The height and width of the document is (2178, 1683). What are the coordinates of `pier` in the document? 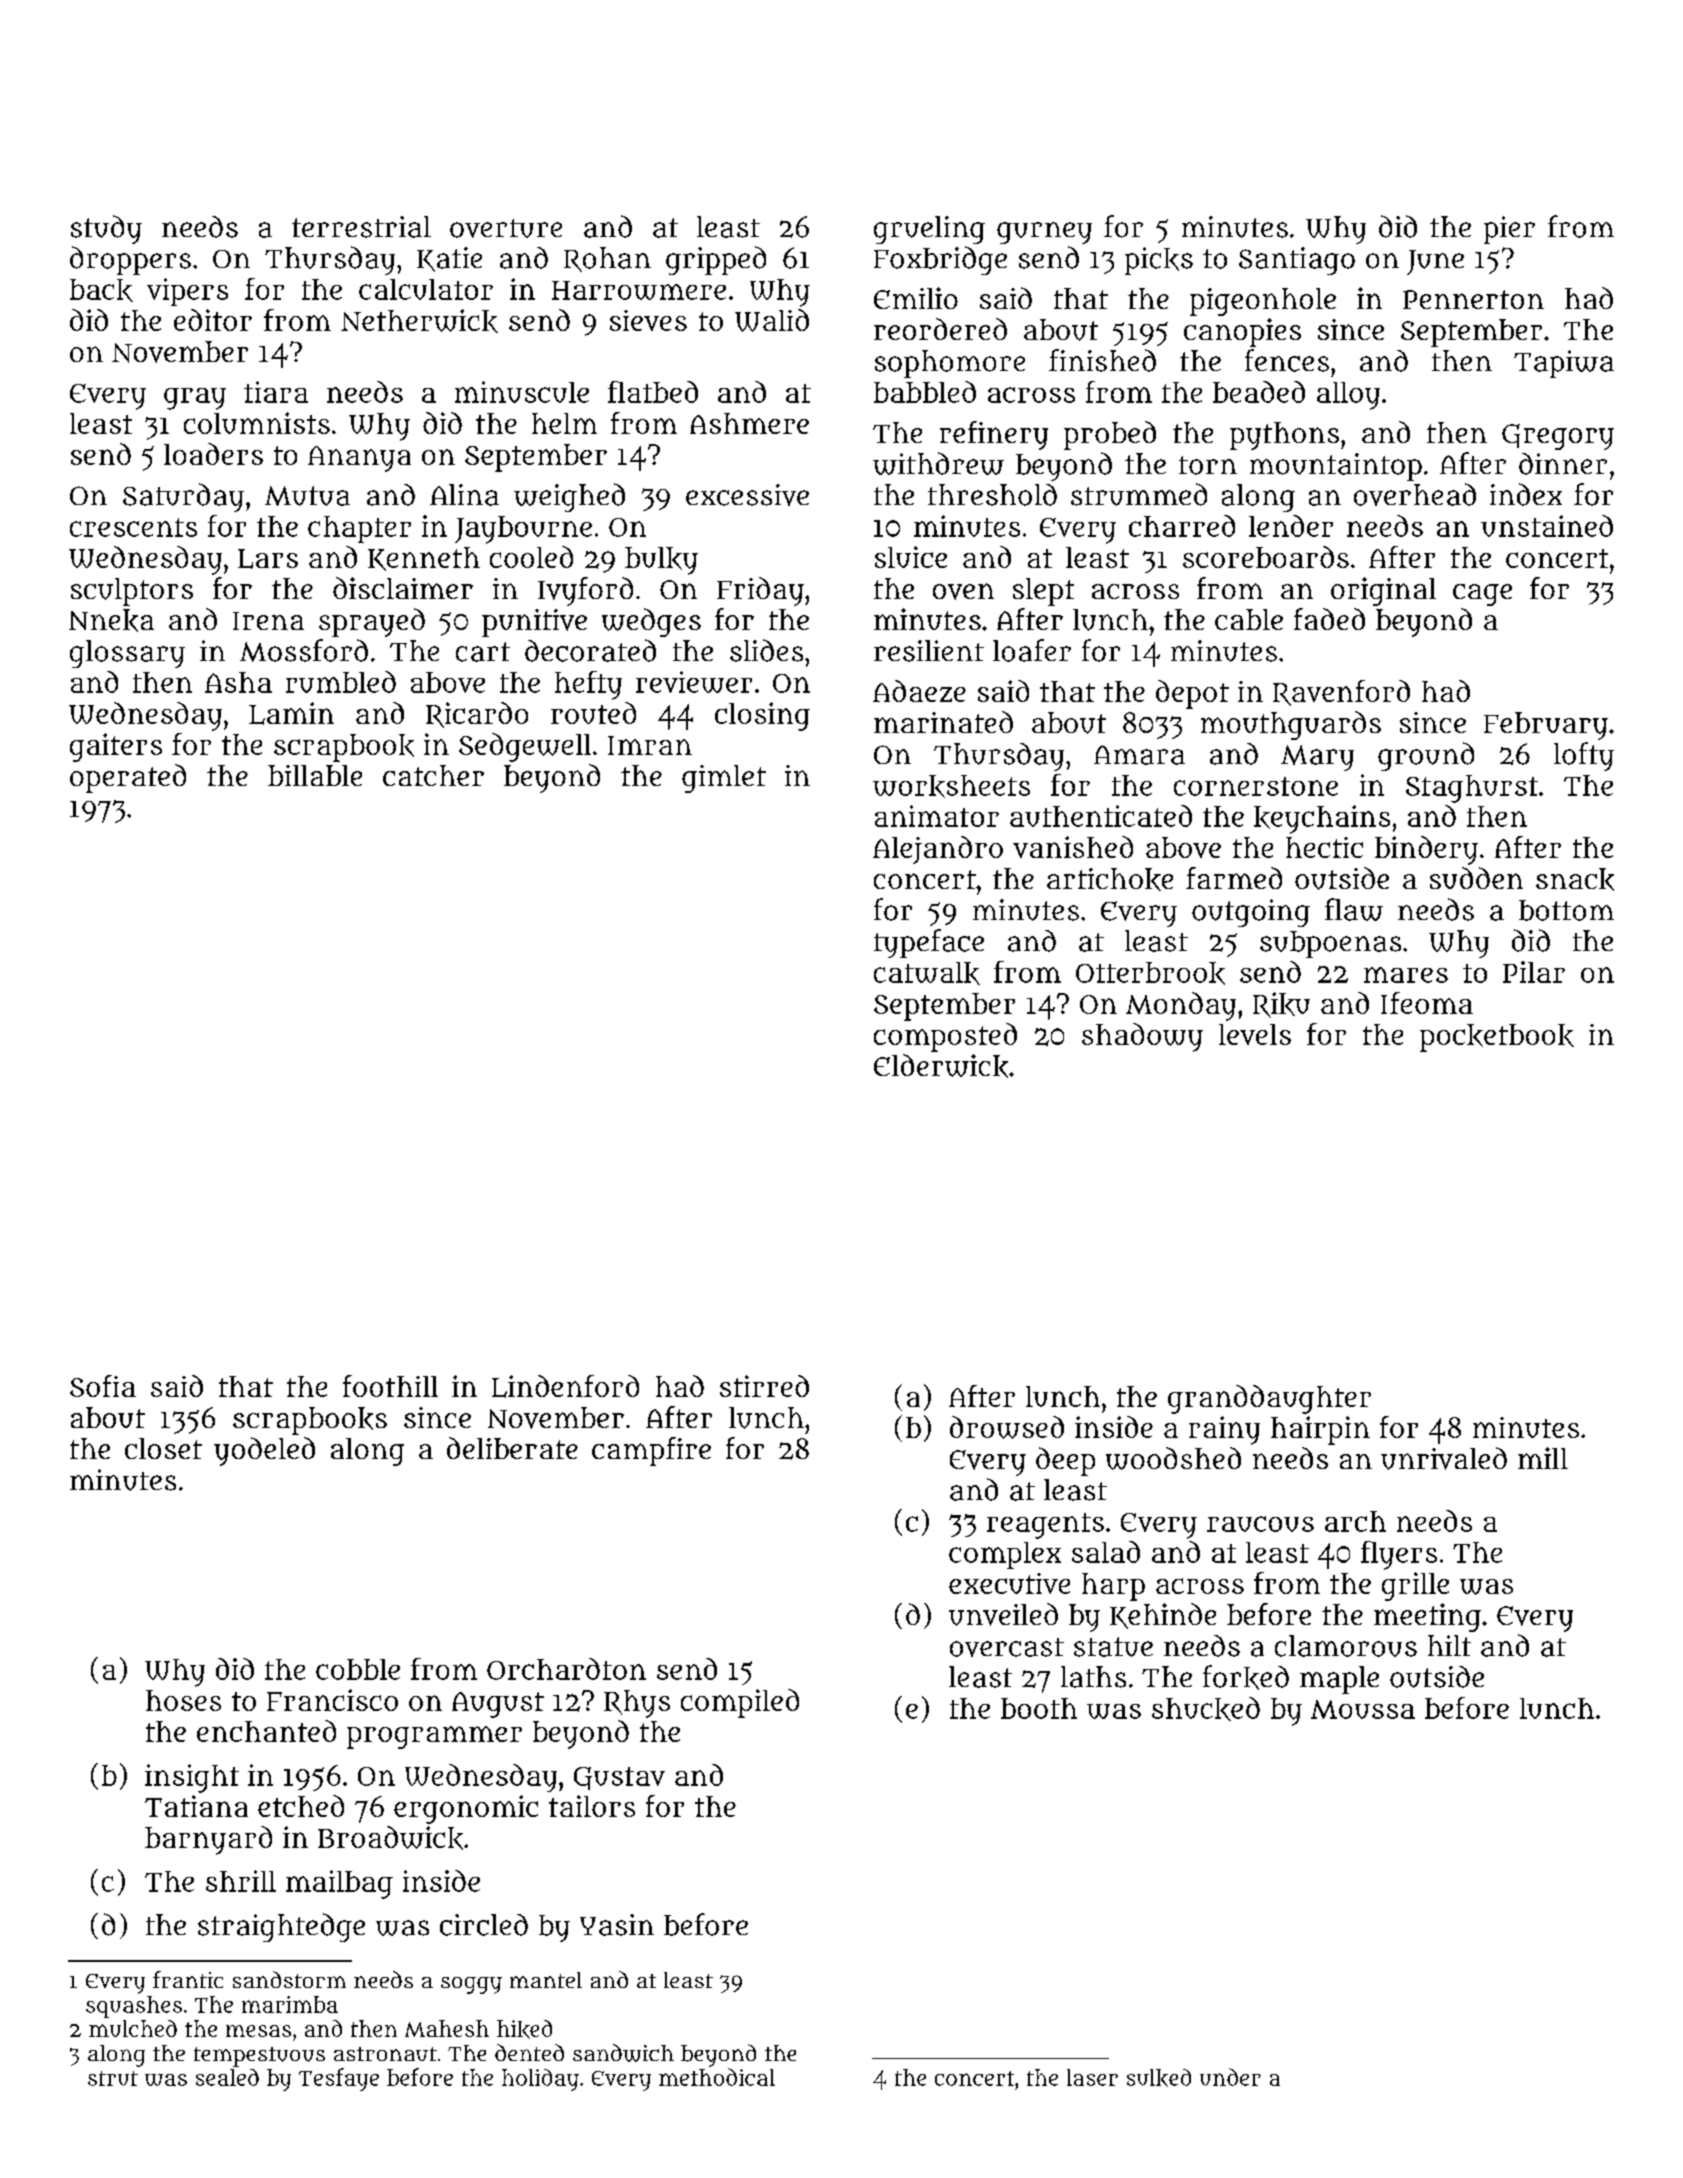 It's located at (1509, 230).
